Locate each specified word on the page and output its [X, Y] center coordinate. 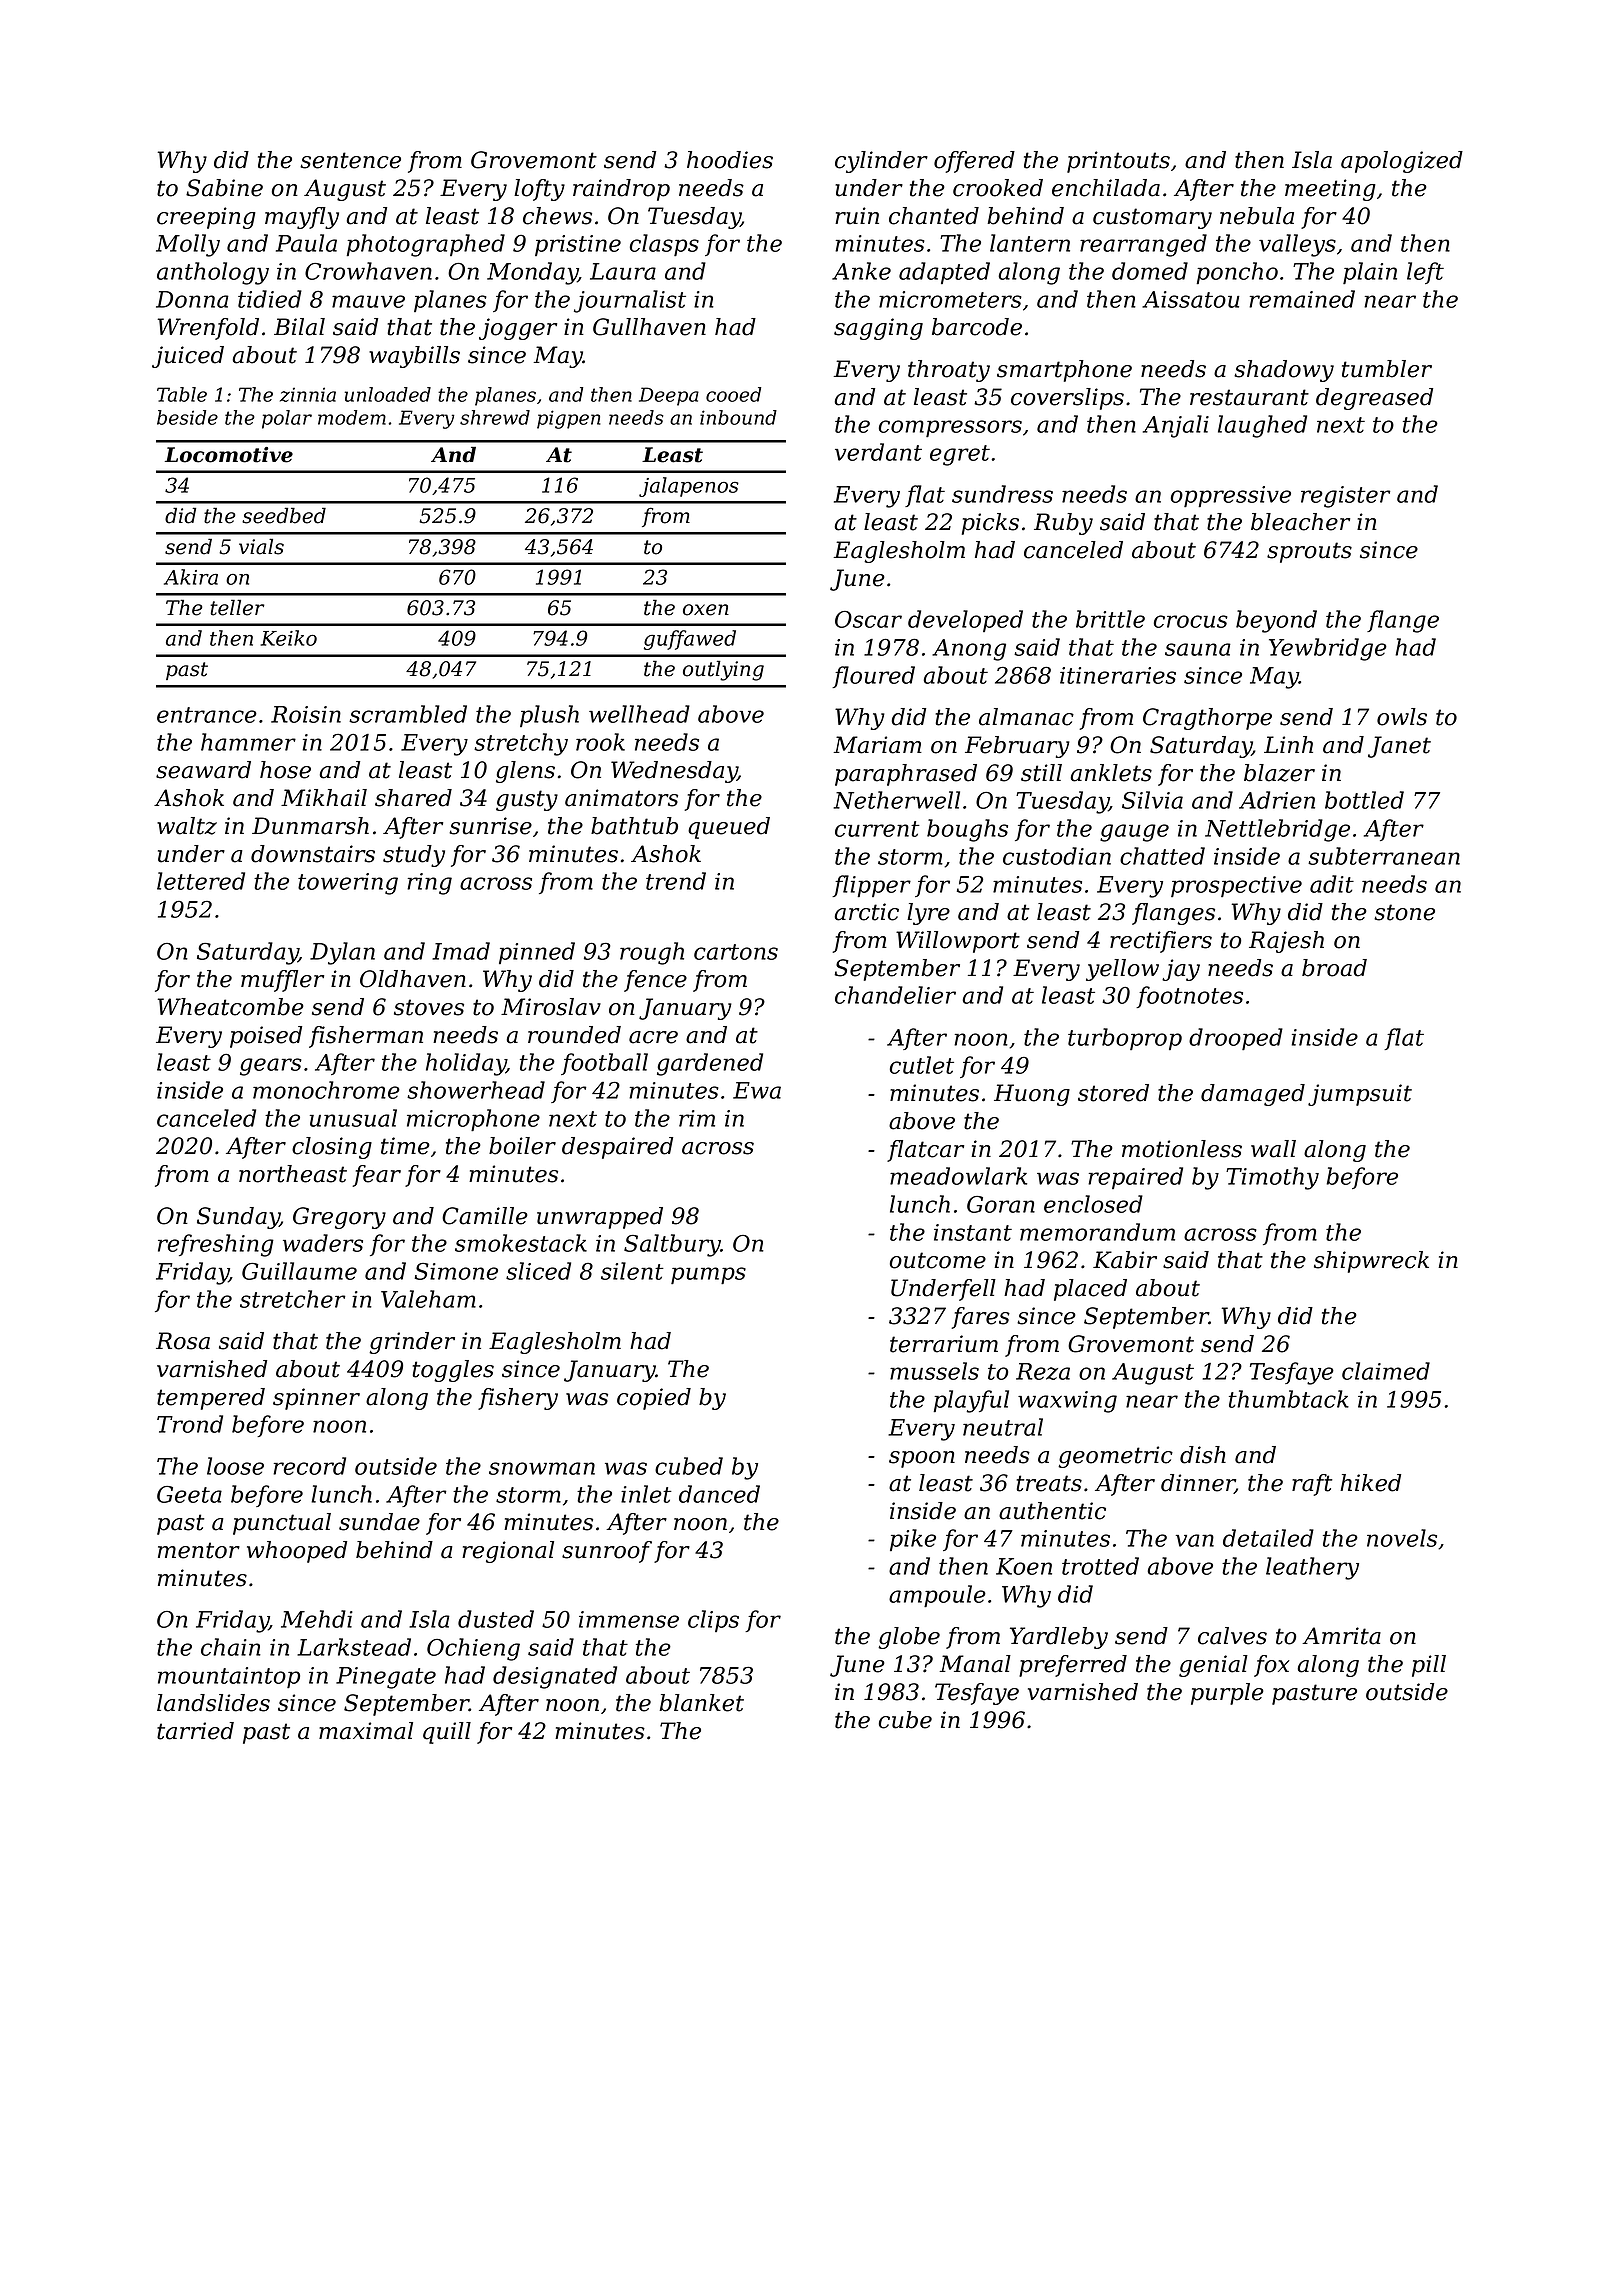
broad [1334, 968]
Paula [306, 243]
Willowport [958, 942]
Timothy [1272, 1178]
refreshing [216, 1245]
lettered [201, 881]
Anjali [1176, 426]
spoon [922, 1459]
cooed [733, 394]
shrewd [495, 417]
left [1425, 273]
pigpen [569, 419]
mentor [199, 1550]
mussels [934, 1371]
